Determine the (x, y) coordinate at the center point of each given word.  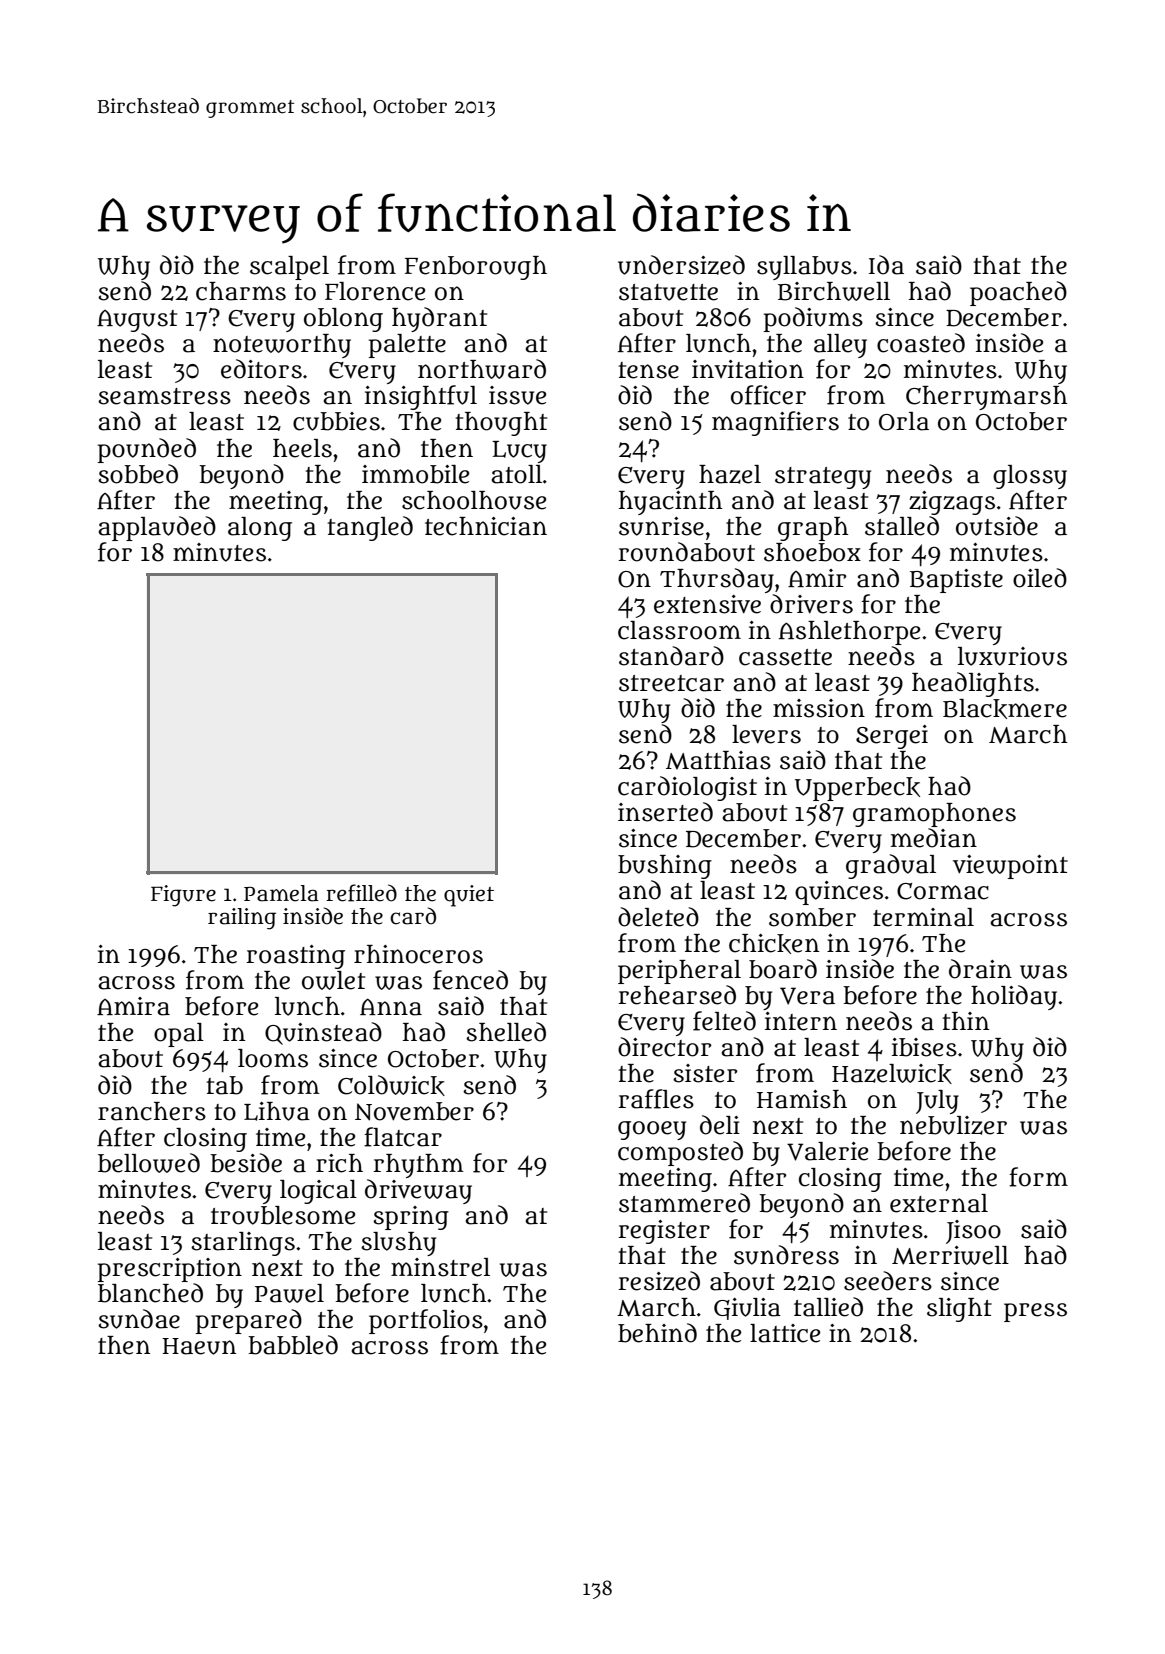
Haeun (199, 1346)
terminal (923, 917)
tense (648, 370)
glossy (1030, 477)
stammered (684, 1203)
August (137, 321)
